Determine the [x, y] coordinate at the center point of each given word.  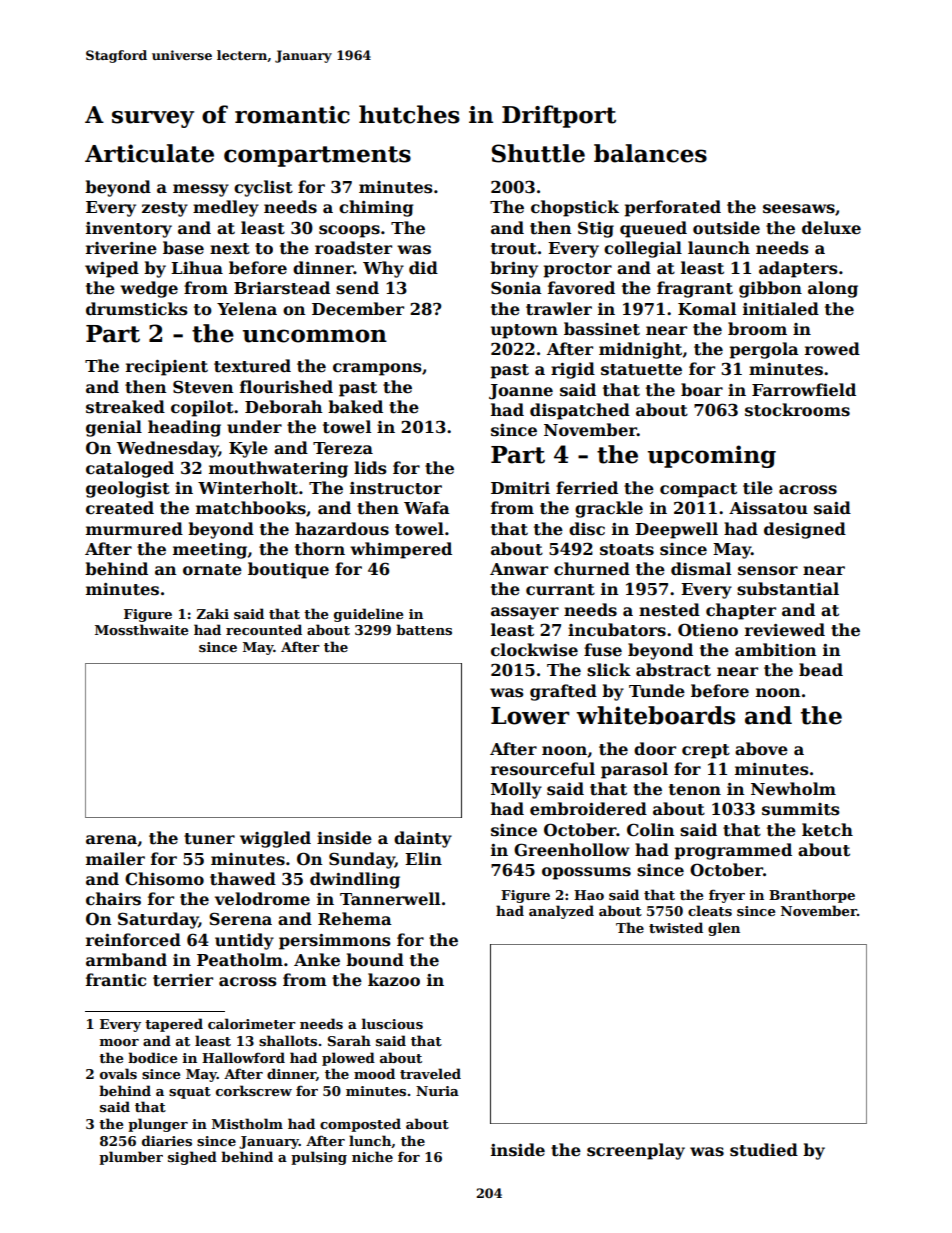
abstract [673, 670]
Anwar [519, 569]
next [230, 249]
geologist [128, 489]
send [357, 288]
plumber [131, 1158]
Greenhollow [572, 850]
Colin [651, 830]
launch [719, 248]
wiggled [275, 839]
